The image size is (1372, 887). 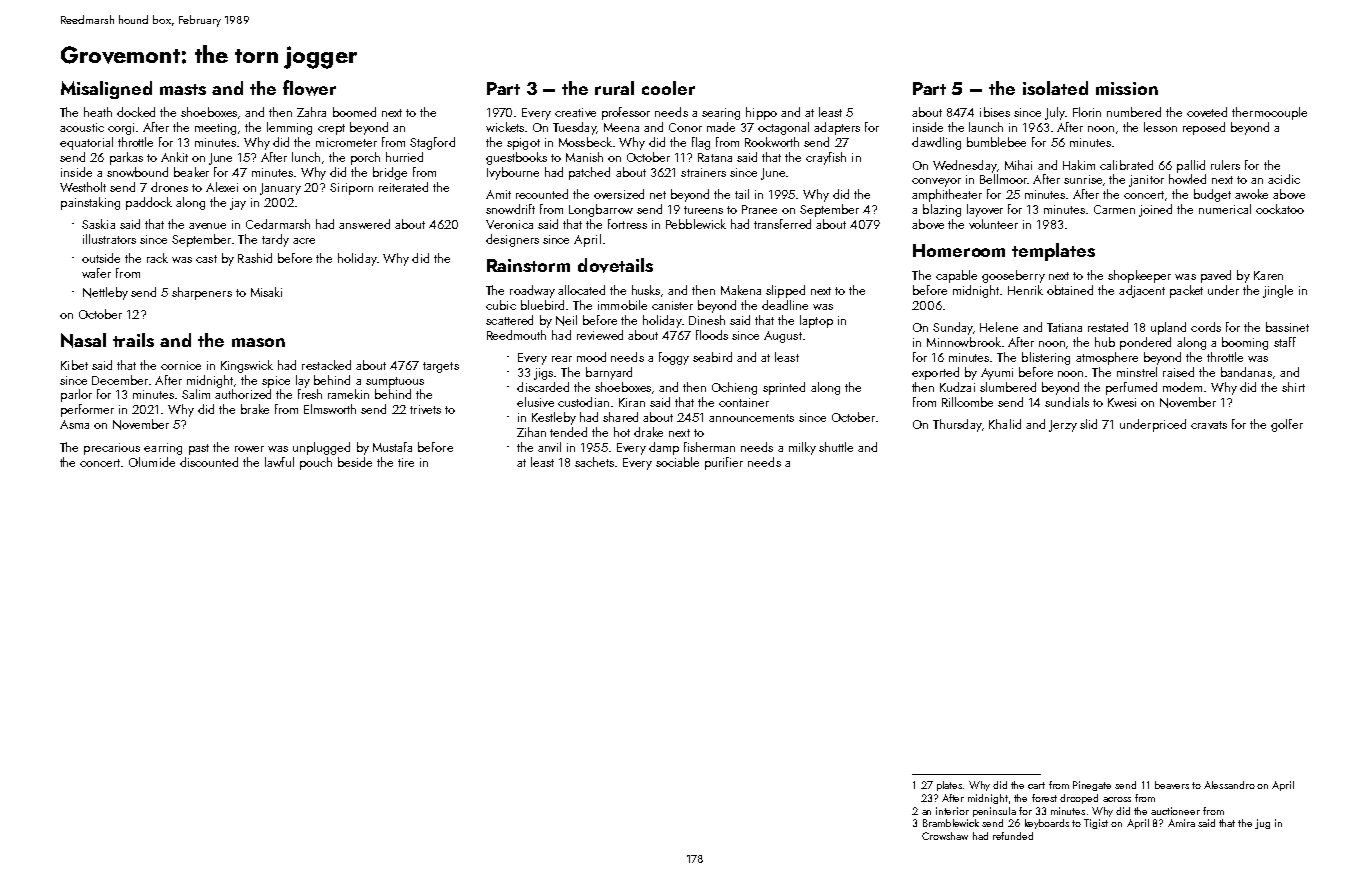 What do you see at coordinates (945, 836) in the document?
I see `Crowshaw` at bounding box center [945, 836].
